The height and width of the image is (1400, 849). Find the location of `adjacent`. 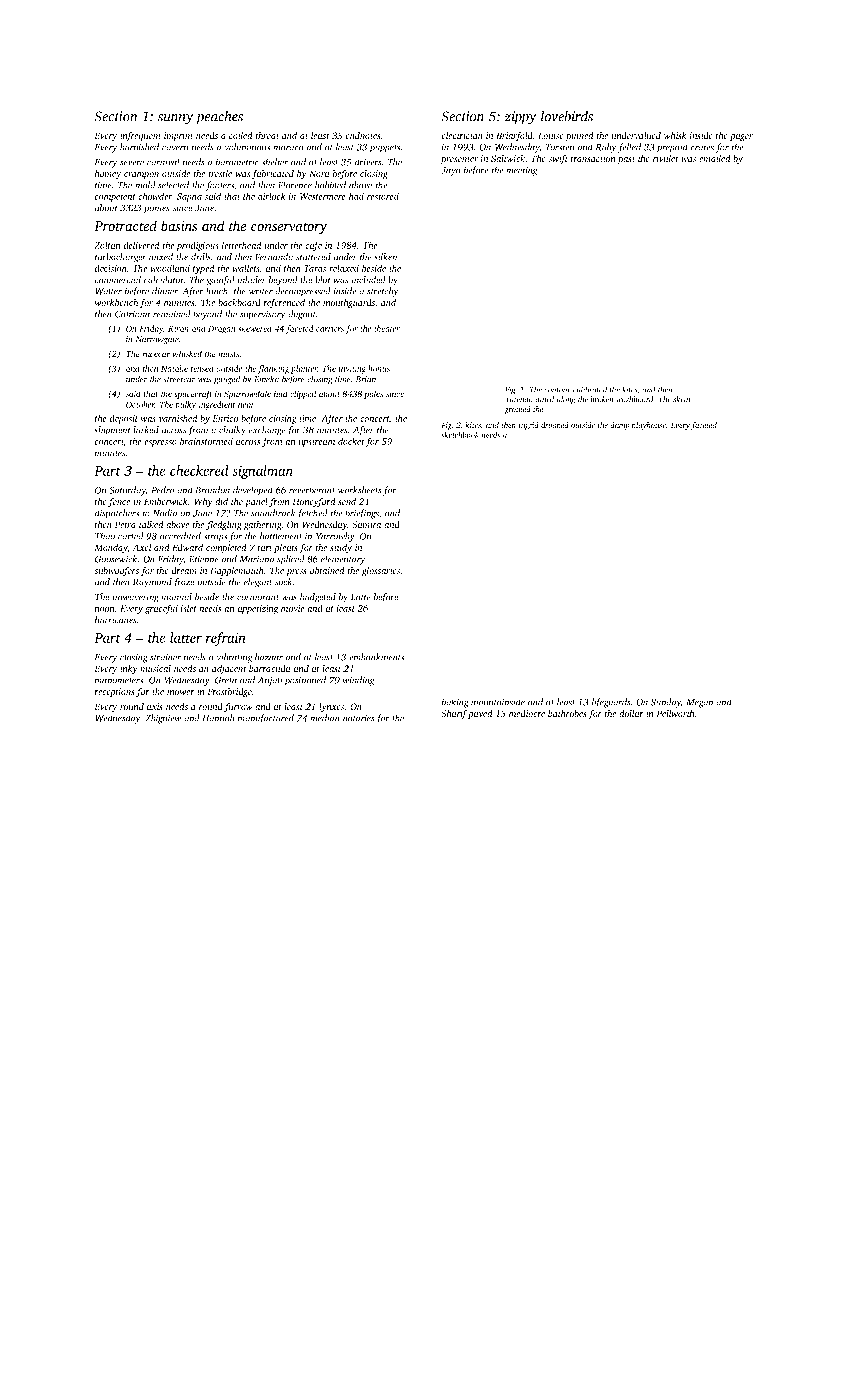

adjacent is located at coordinates (229, 670).
